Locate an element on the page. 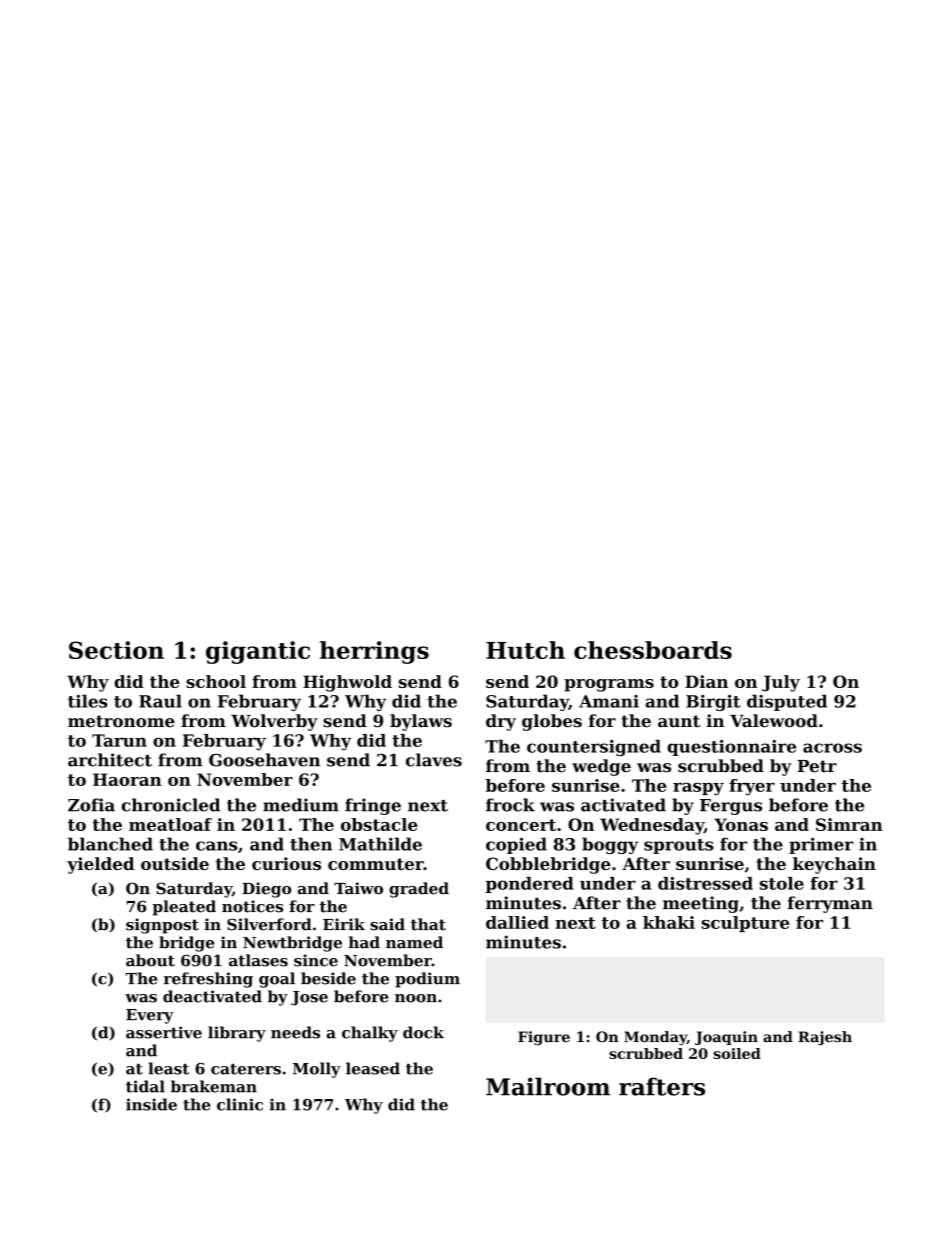  inside is located at coordinates (151, 1104).
